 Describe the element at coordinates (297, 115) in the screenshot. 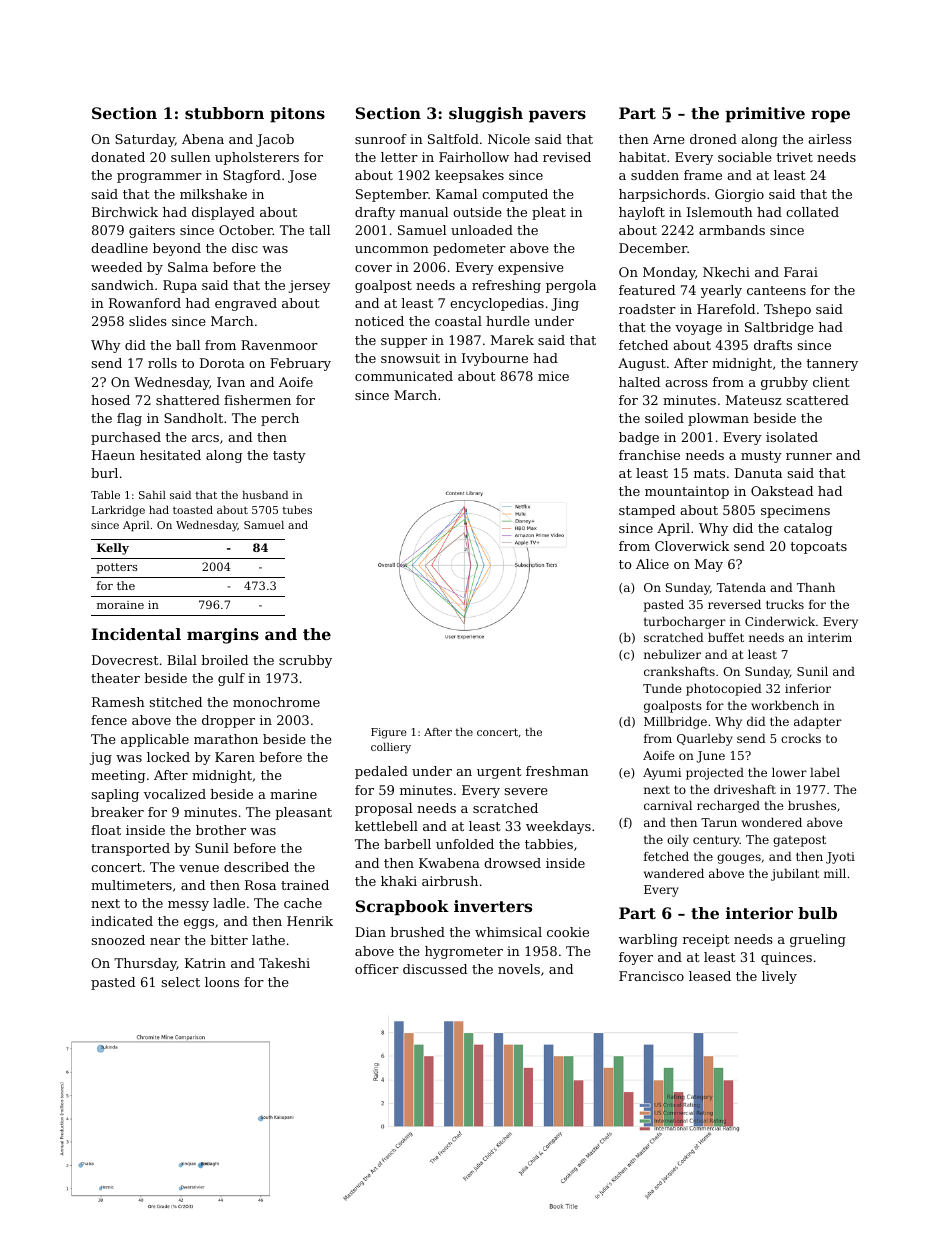

I see `pitons` at that location.
